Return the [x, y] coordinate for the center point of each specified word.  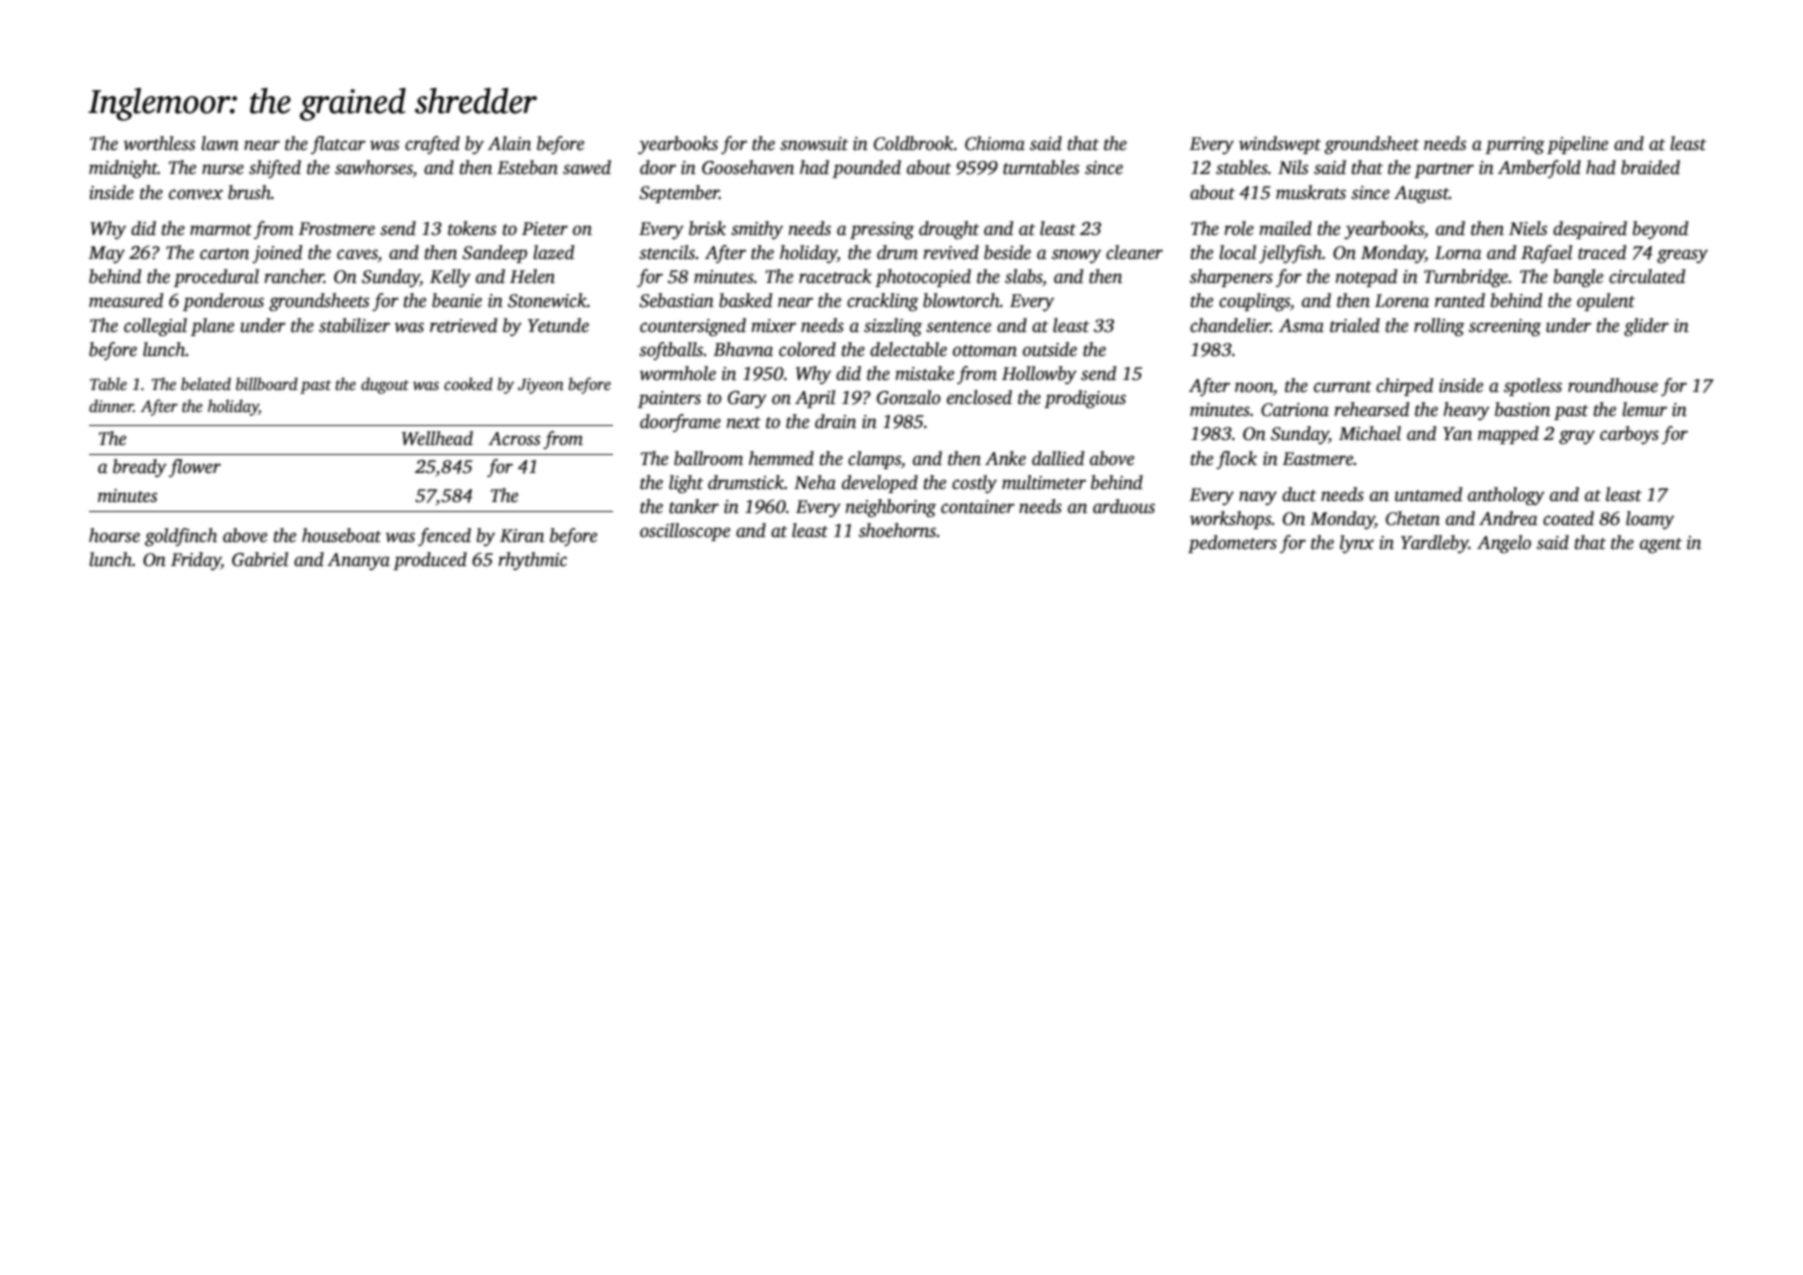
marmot [221, 230]
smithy [757, 230]
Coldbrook [914, 143]
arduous [1124, 506]
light [686, 484]
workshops [1231, 520]
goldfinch [181, 537]
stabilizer [354, 325]
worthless [159, 143]
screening [1505, 327]
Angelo [1504, 544]
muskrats [1311, 192]
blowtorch [961, 300]
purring [1515, 145]
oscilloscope [685, 532]
